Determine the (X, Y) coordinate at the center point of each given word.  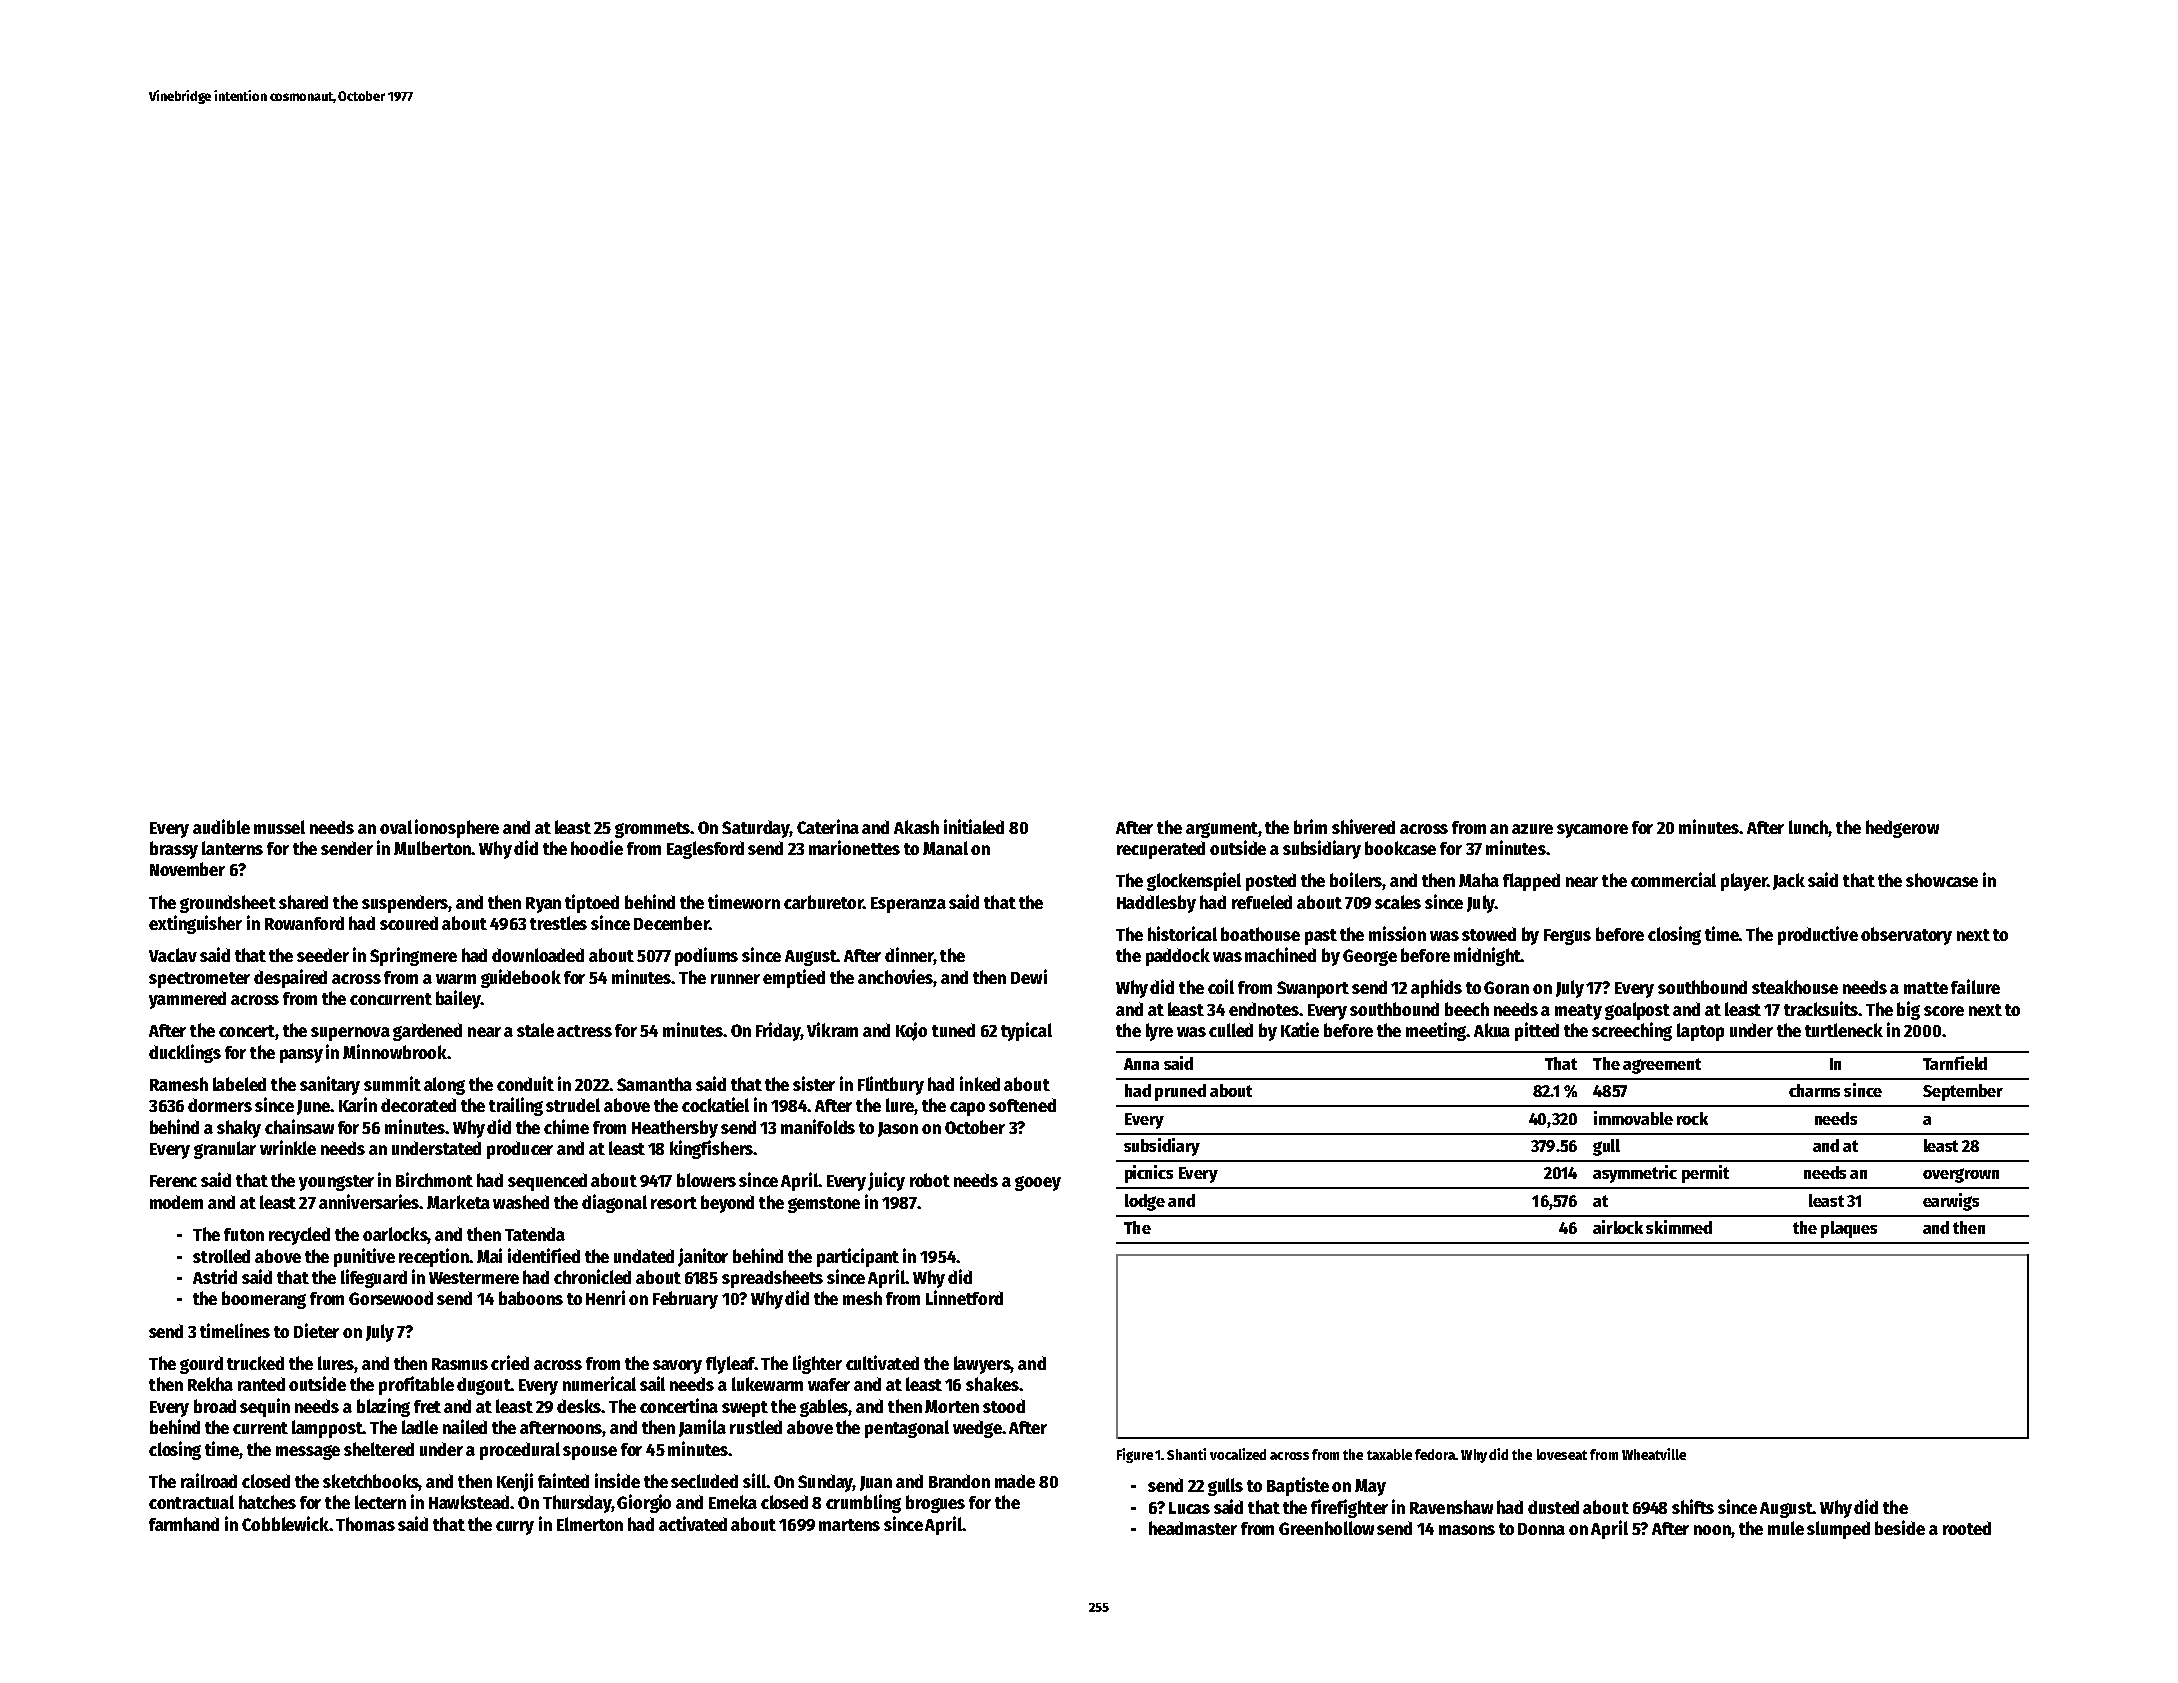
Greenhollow (1326, 1528)
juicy (886, 1181)
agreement (1662, 1066)
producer (520, 1150)
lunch (1809, 827)
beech (1467, 1009)
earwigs (1951, 1202)
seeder (323, 955)
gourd (201, 1365)
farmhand (184, 1524)
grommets (653, 830)
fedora (1435, 1454)
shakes (992, 1384)
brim (1310, 826)
